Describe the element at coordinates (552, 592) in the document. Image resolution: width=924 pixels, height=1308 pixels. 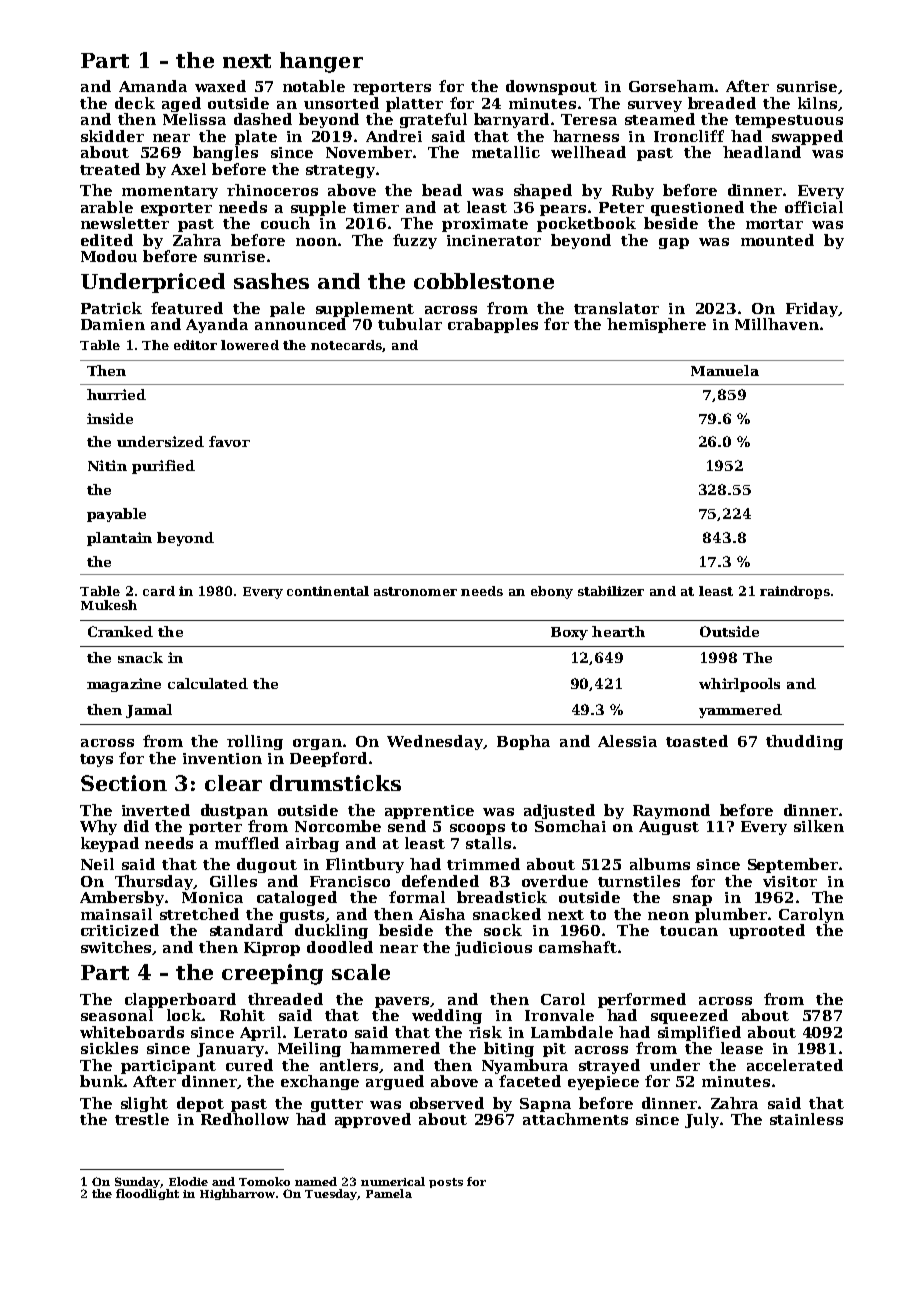
I see `ebony` at that location.
